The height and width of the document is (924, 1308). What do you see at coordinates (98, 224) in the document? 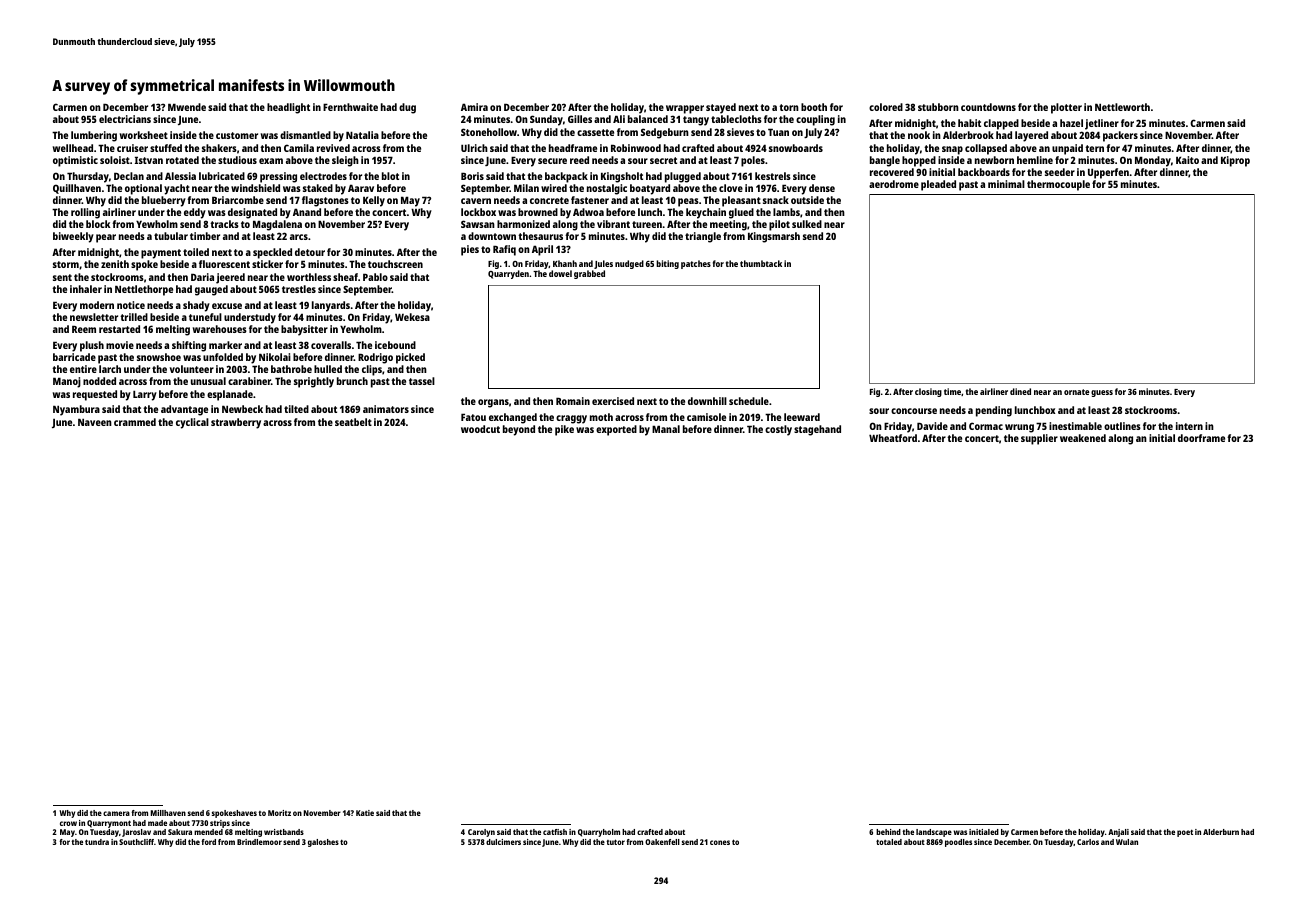
I see `block` at bounding box center [98, 224].
